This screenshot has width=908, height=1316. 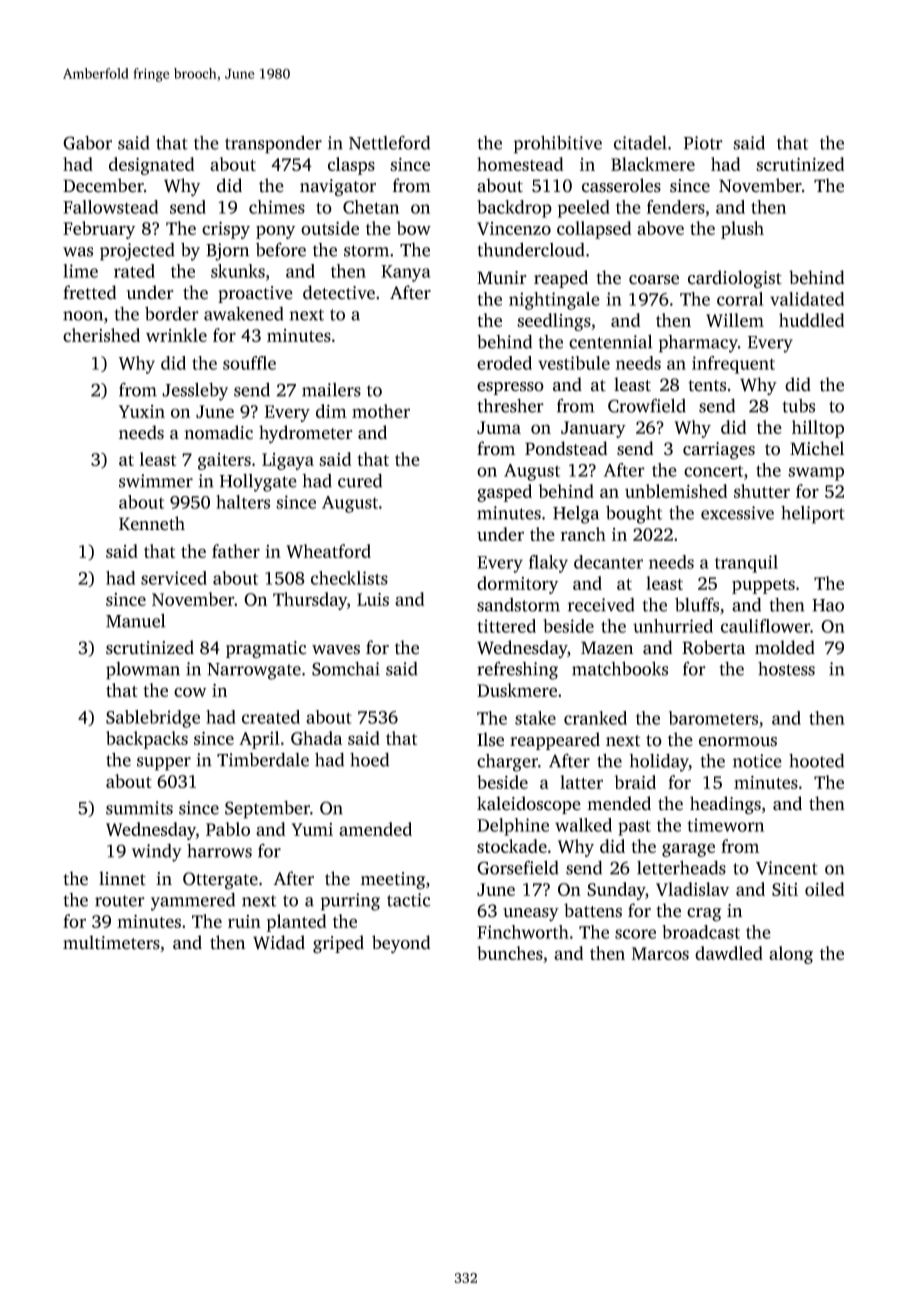 I want to click on prohibitive, so click(x=558, y=144).
